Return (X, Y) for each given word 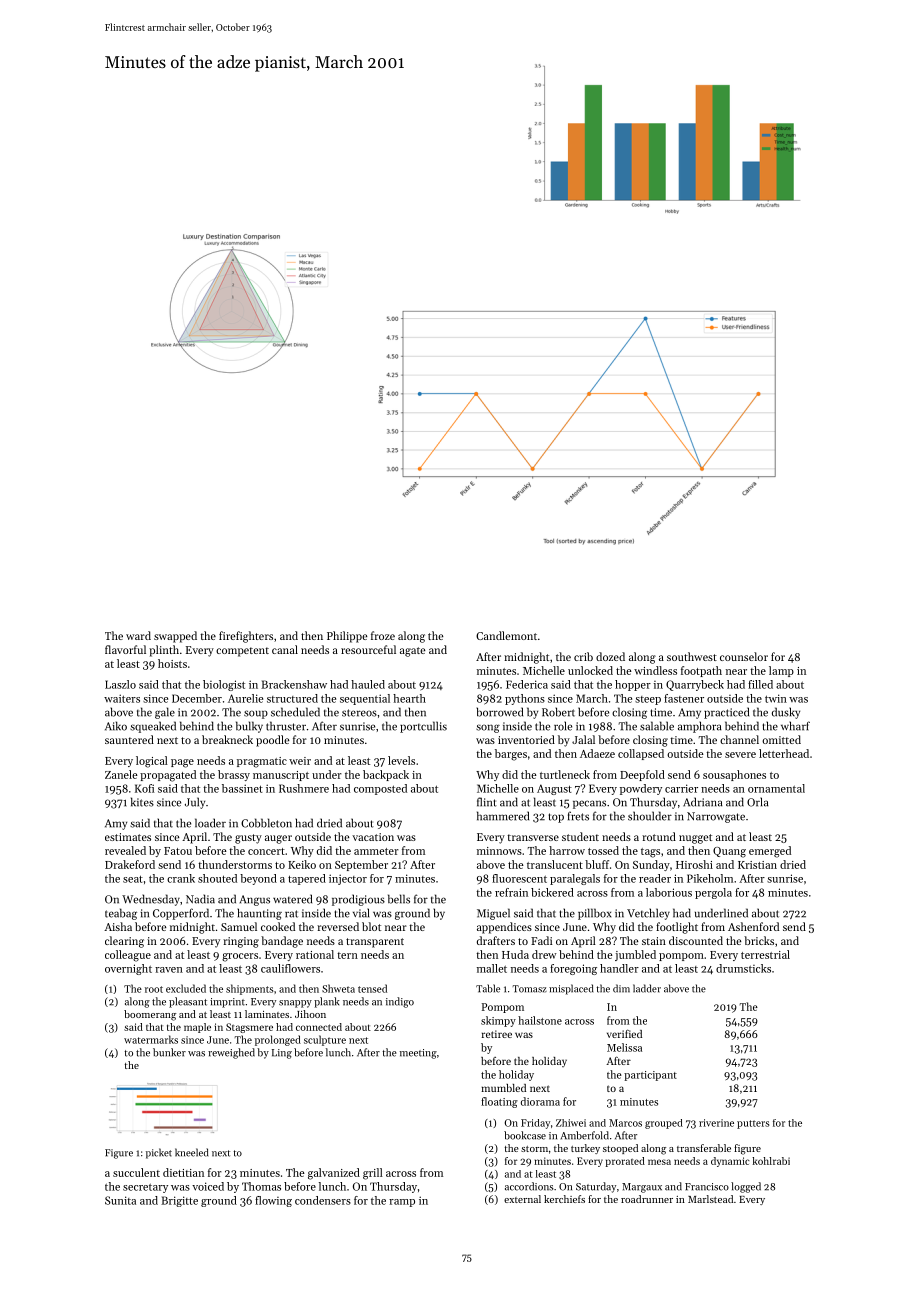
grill (373, 1174)
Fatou (178, 851)
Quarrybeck (695, 685)
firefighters (246, 637)
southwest (692, 656)
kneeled (191, 1152)
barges (511, 755)
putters (753, 1124)
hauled (368, 684)
